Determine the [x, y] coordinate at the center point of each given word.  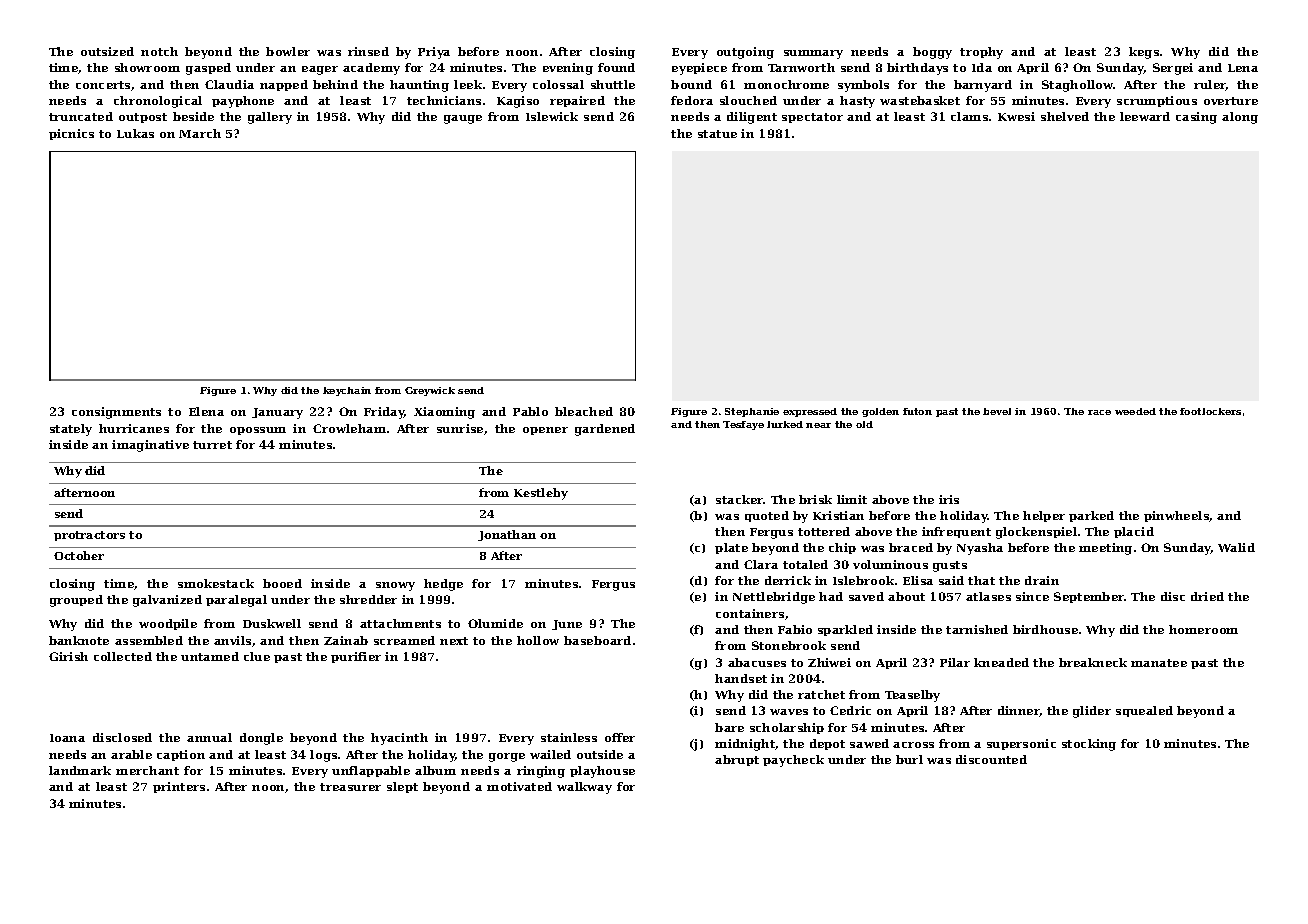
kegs [1144, 53]
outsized [107, 51]
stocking [1089, 745]
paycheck [793, 761]
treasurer [350, 787]
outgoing [745, 53]
